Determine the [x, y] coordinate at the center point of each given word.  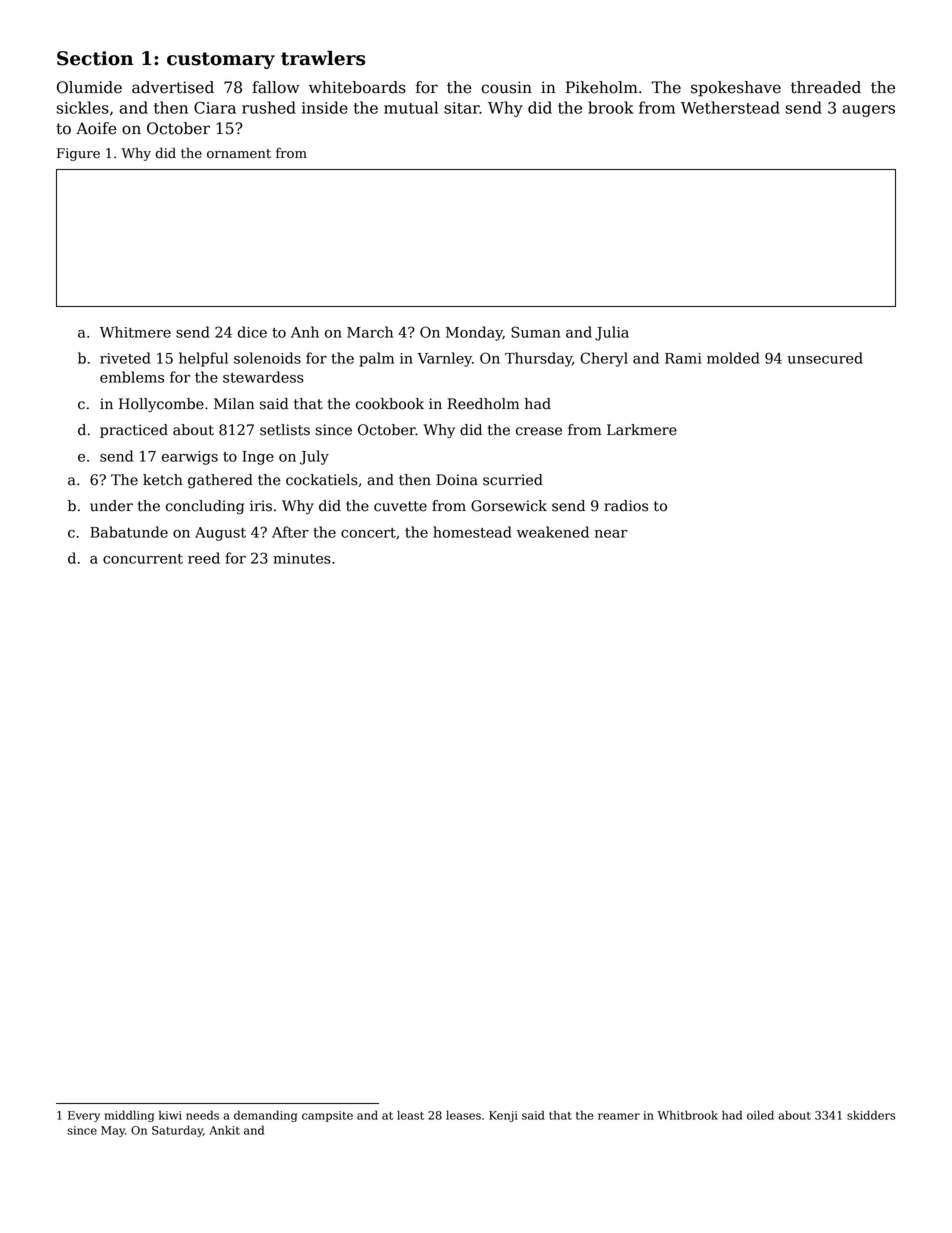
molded [733, 358]
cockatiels [322, 480]
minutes [302, 558]
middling [129, 1116]
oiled [760, 1115]
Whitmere [135, 332]
